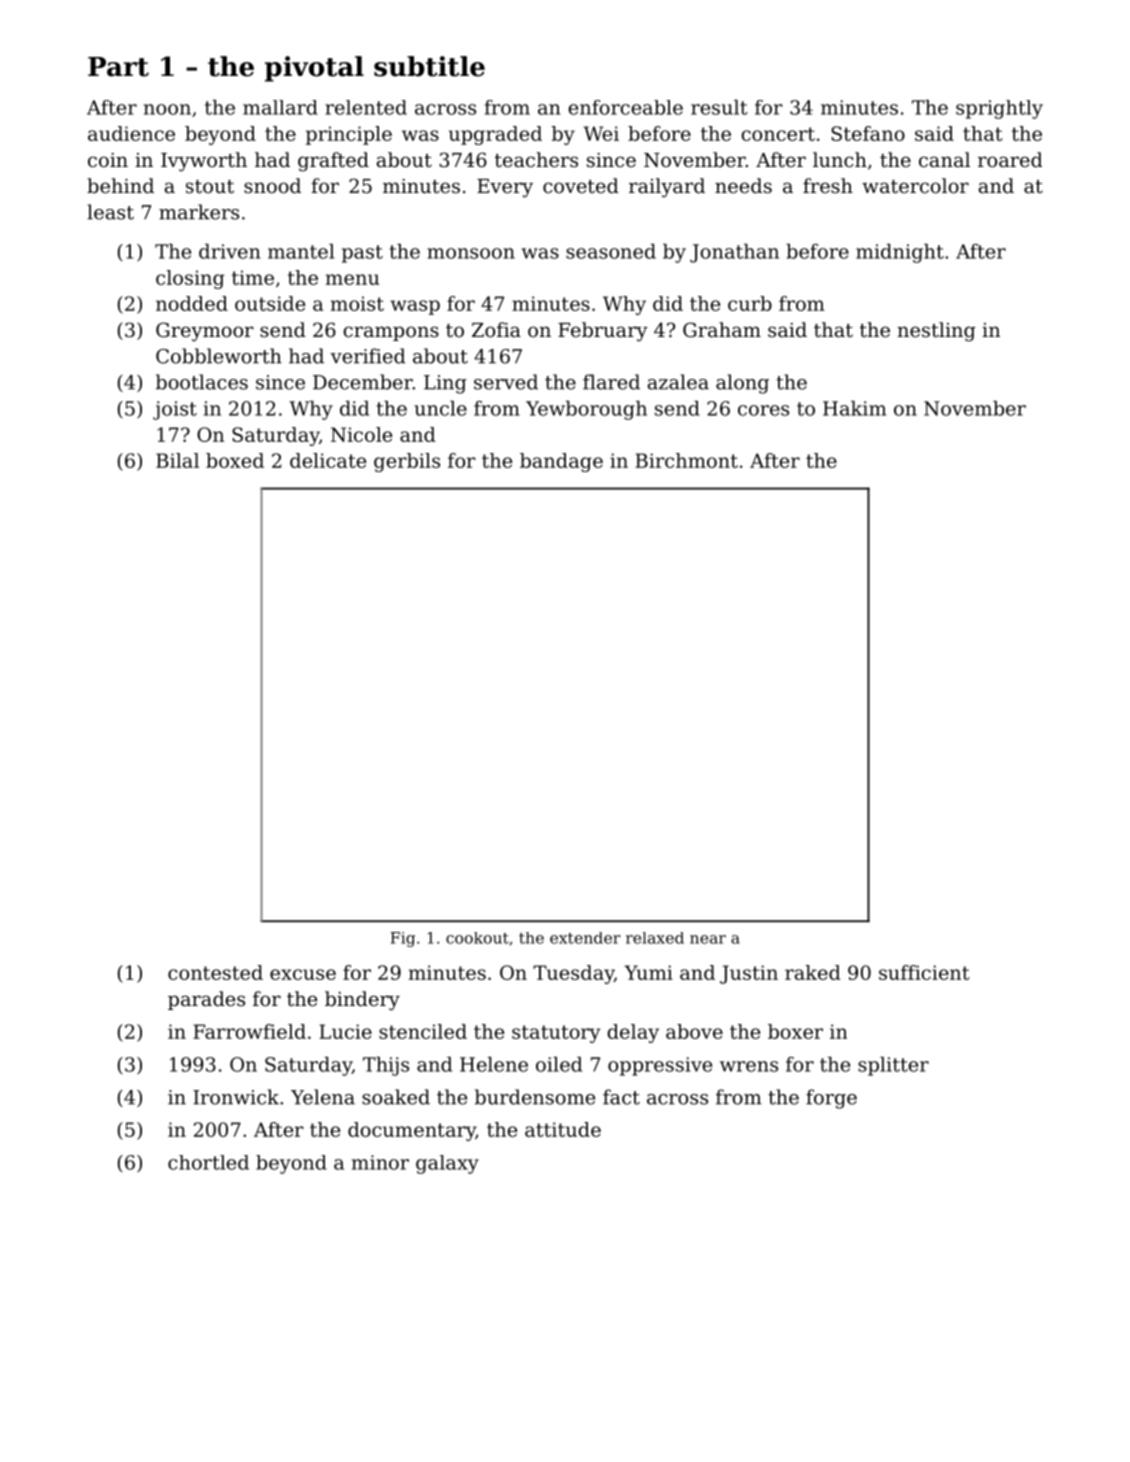  I want to click on Cobbleworth, so click(219, 356).
